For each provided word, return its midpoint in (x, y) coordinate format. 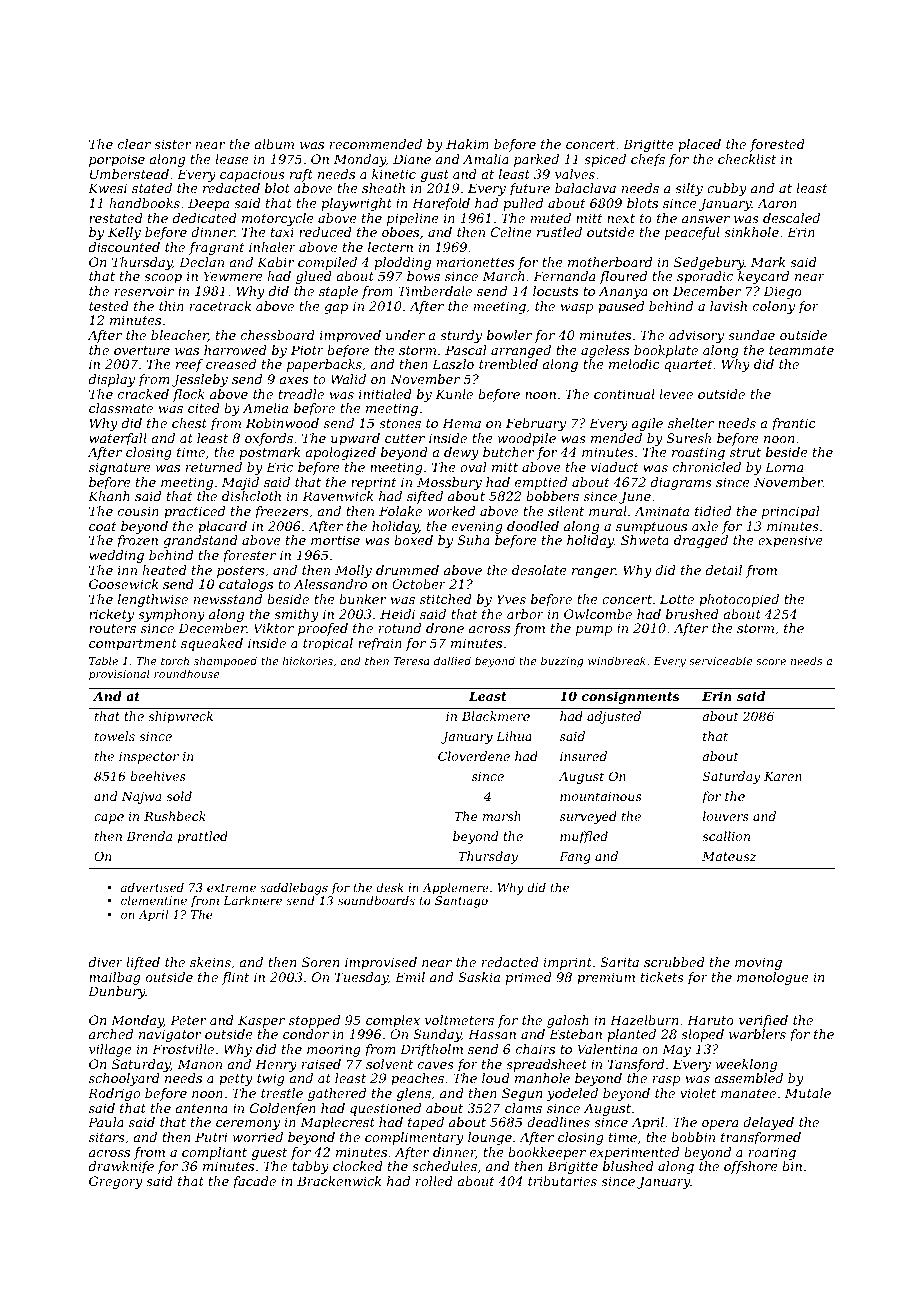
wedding (116, 556)
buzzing (562, 662)
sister (172, 144)
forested (777, 145)
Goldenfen (283, 1109)
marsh (502, 816)
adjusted (614, 717)
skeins (210, 962)
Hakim (467, 144)
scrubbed (674, 962)
